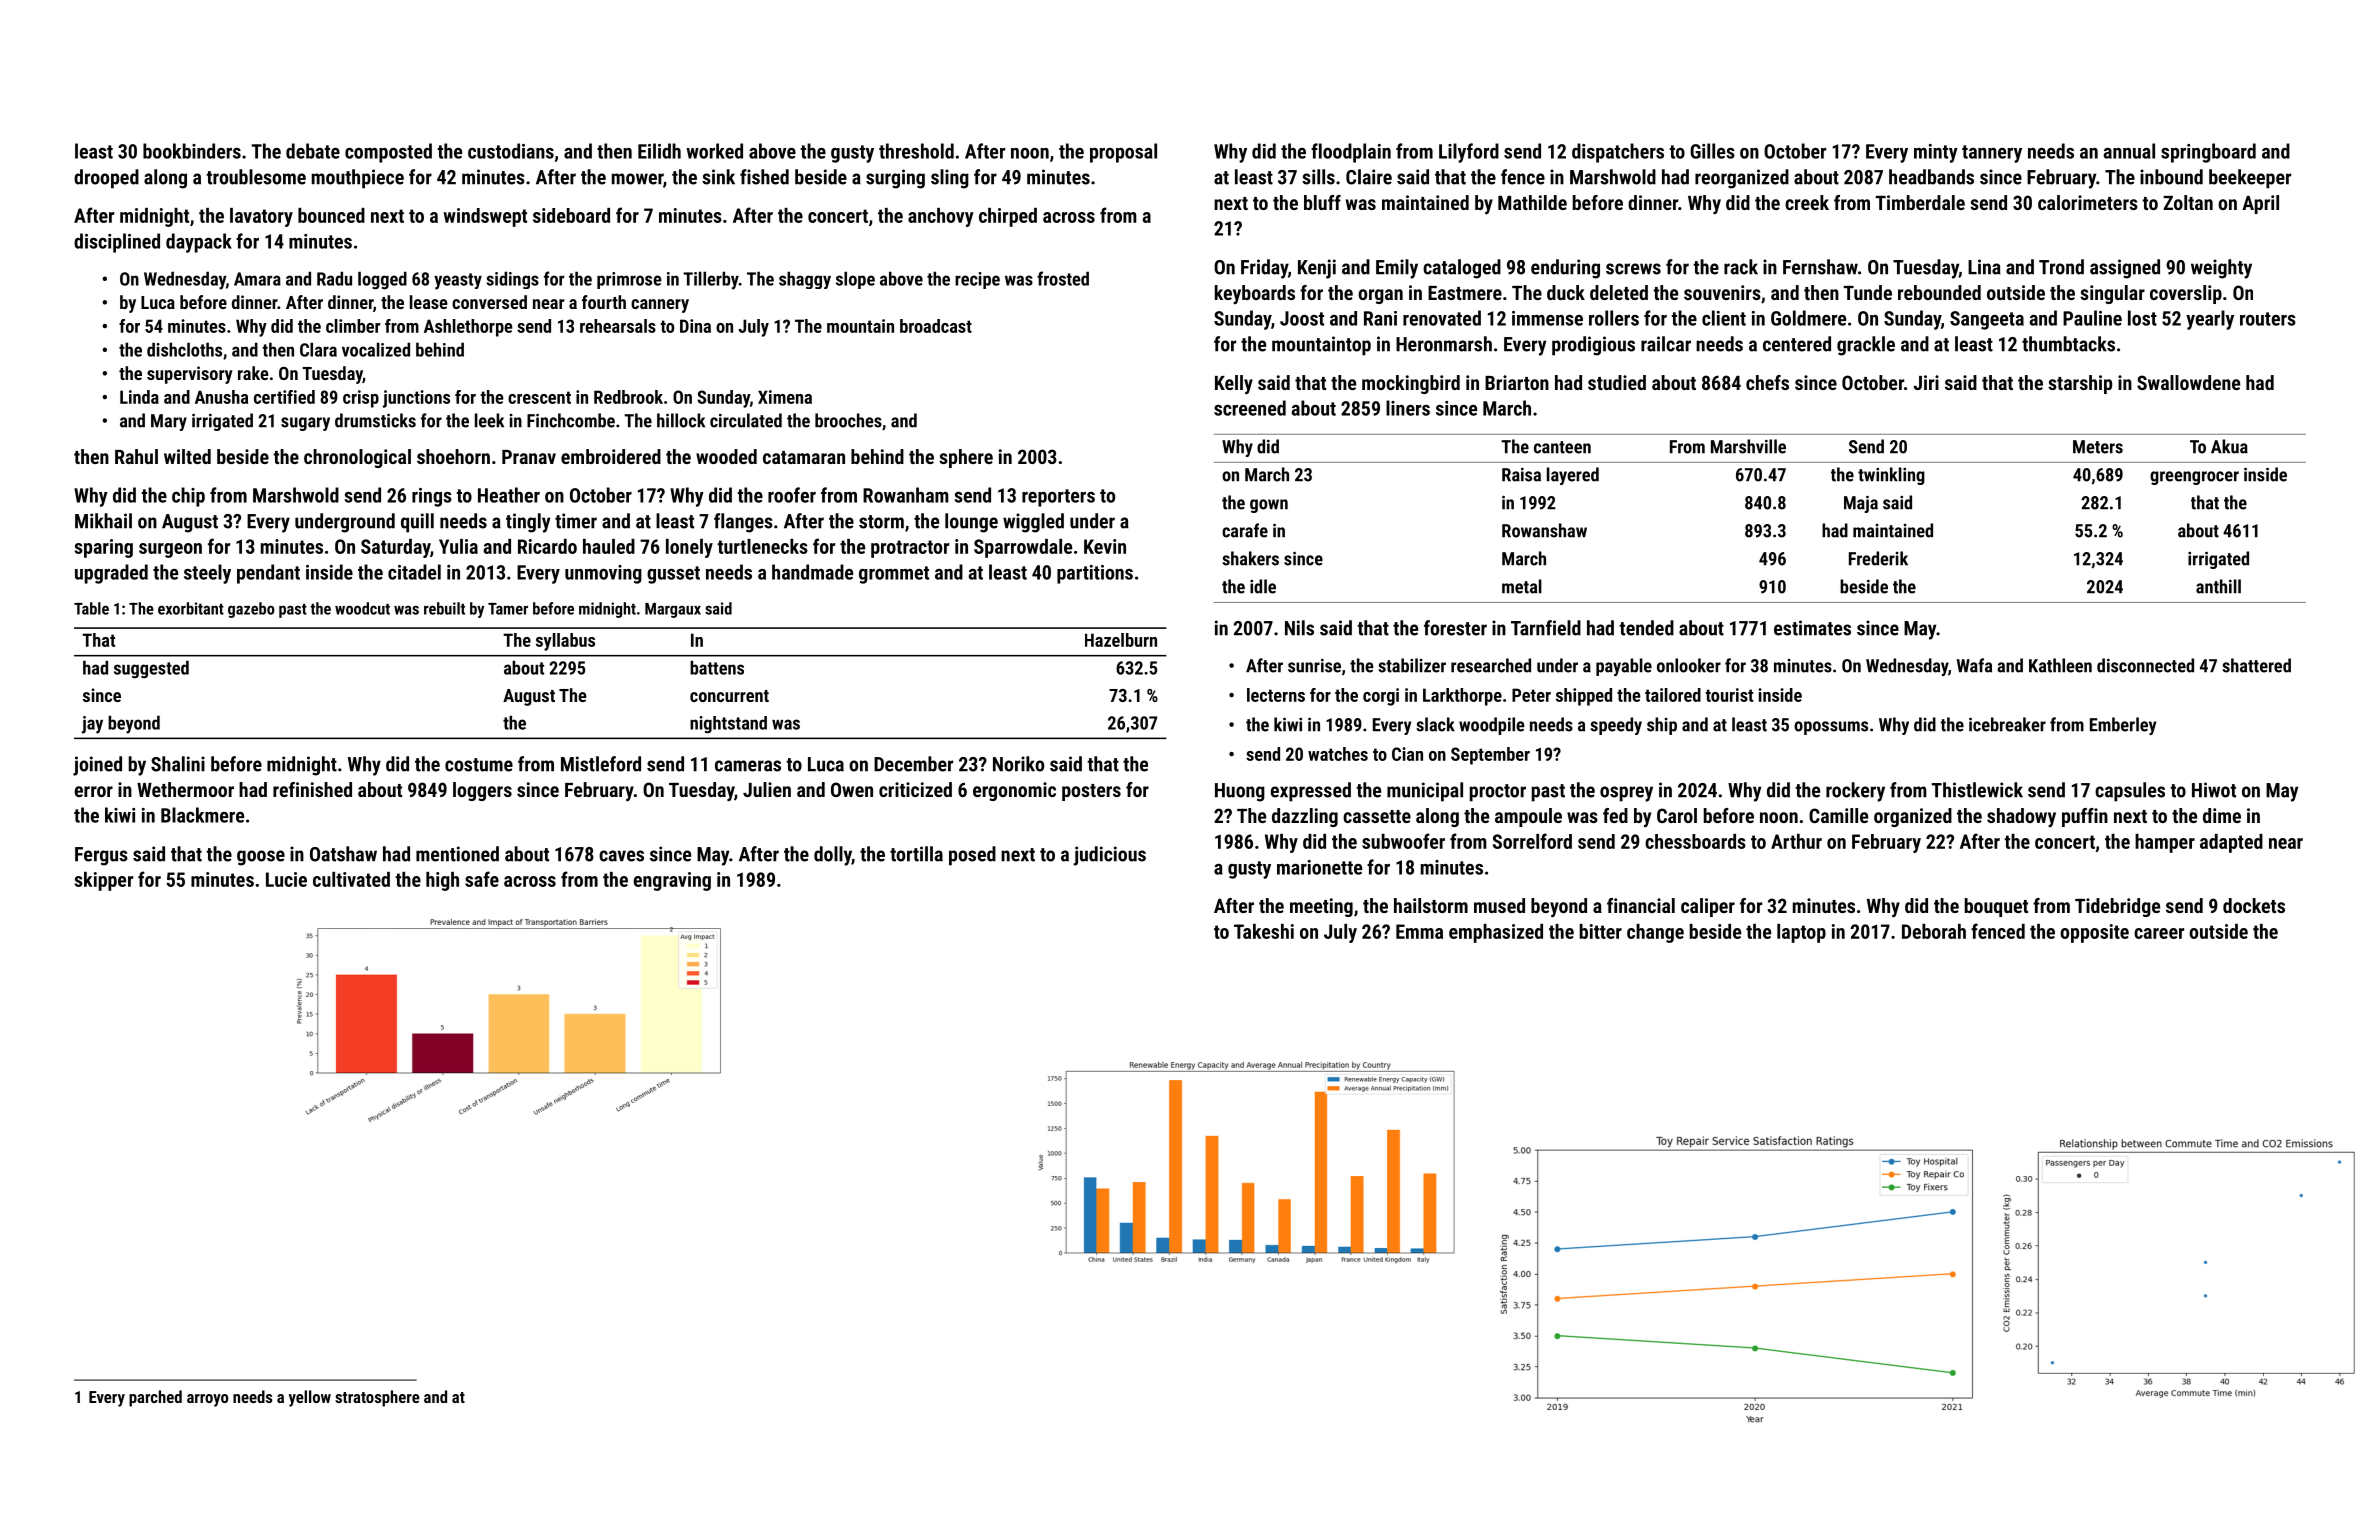  I want to click on grommet, so click(894, 575).
